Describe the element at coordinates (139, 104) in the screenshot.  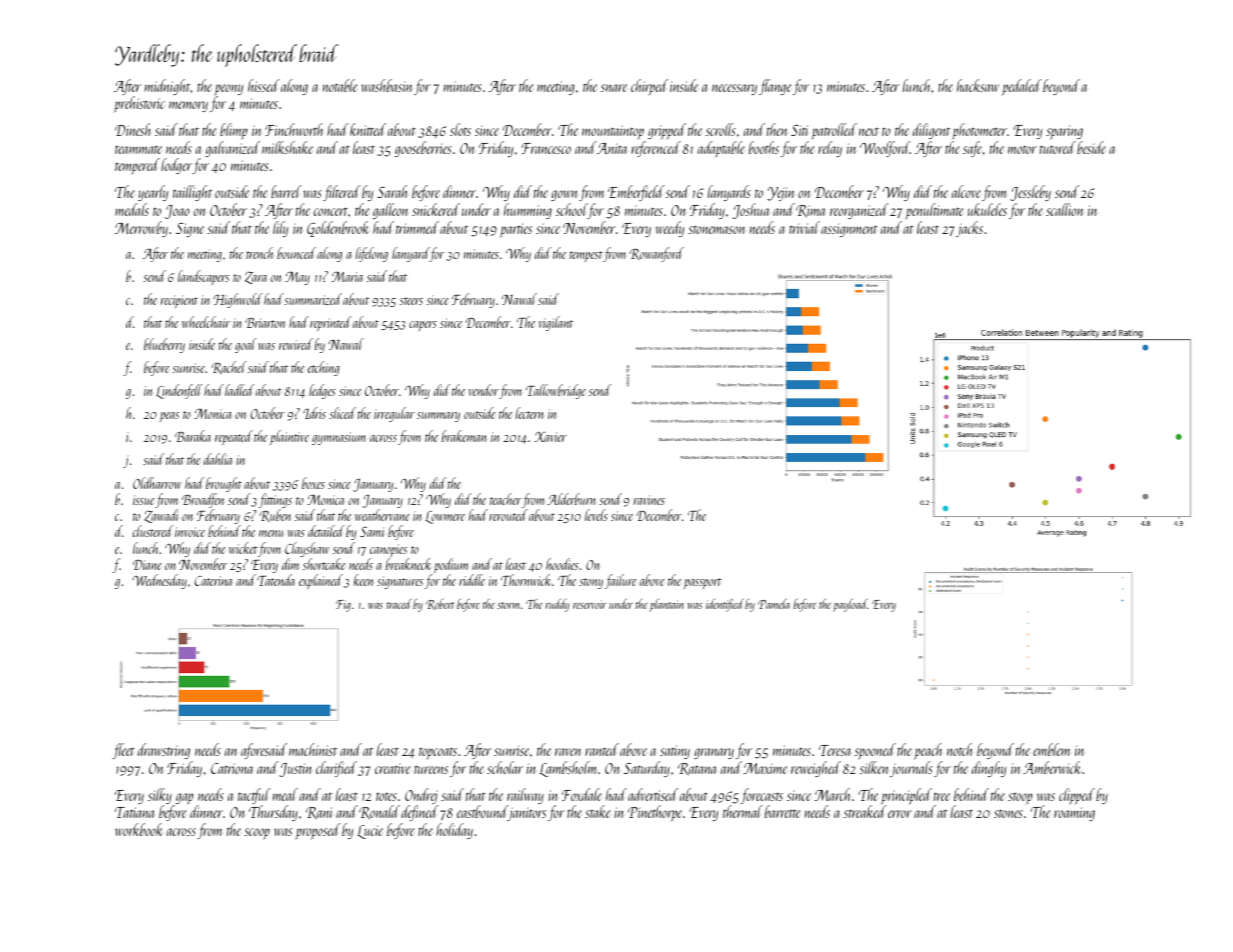
I see `prehistoric` at that location.
